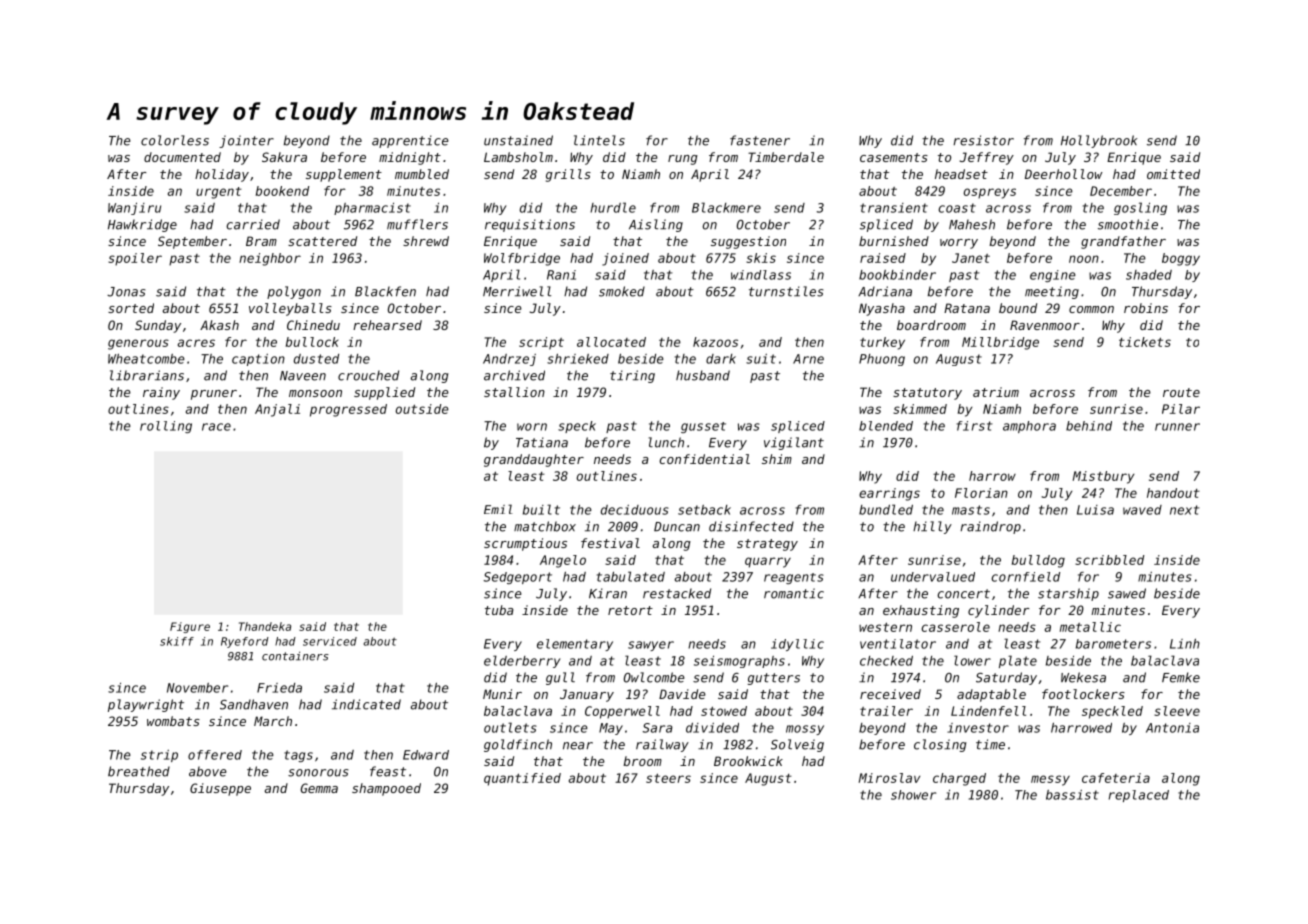 This image has width=1308, height=924. What do you see at coordinates (971, 258) in the image?
I see `Janet` at bounding box center [971, 258].
